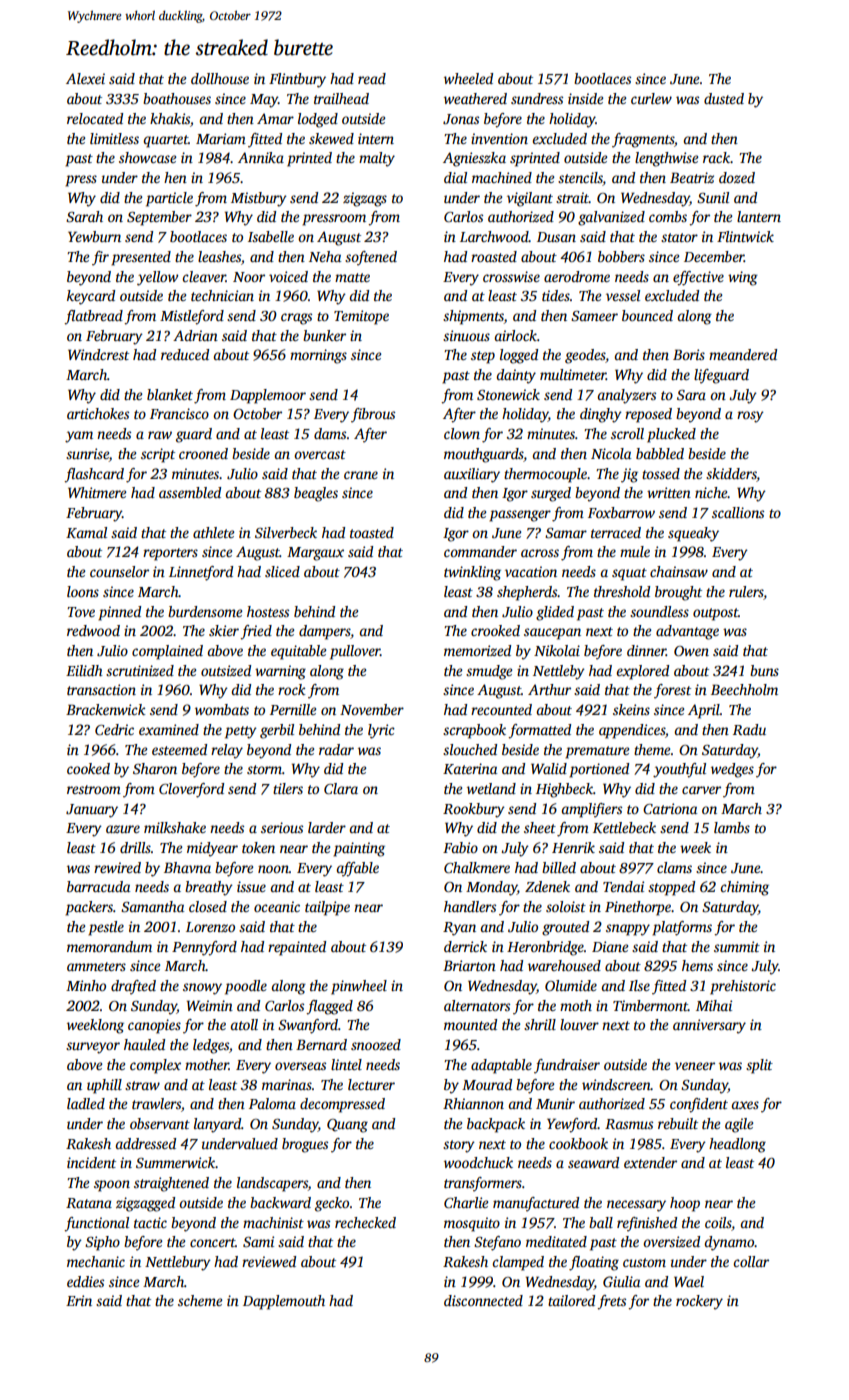 This screenshot has height=1400, width=849. I want to click on scheme, so click(200, 1300).
